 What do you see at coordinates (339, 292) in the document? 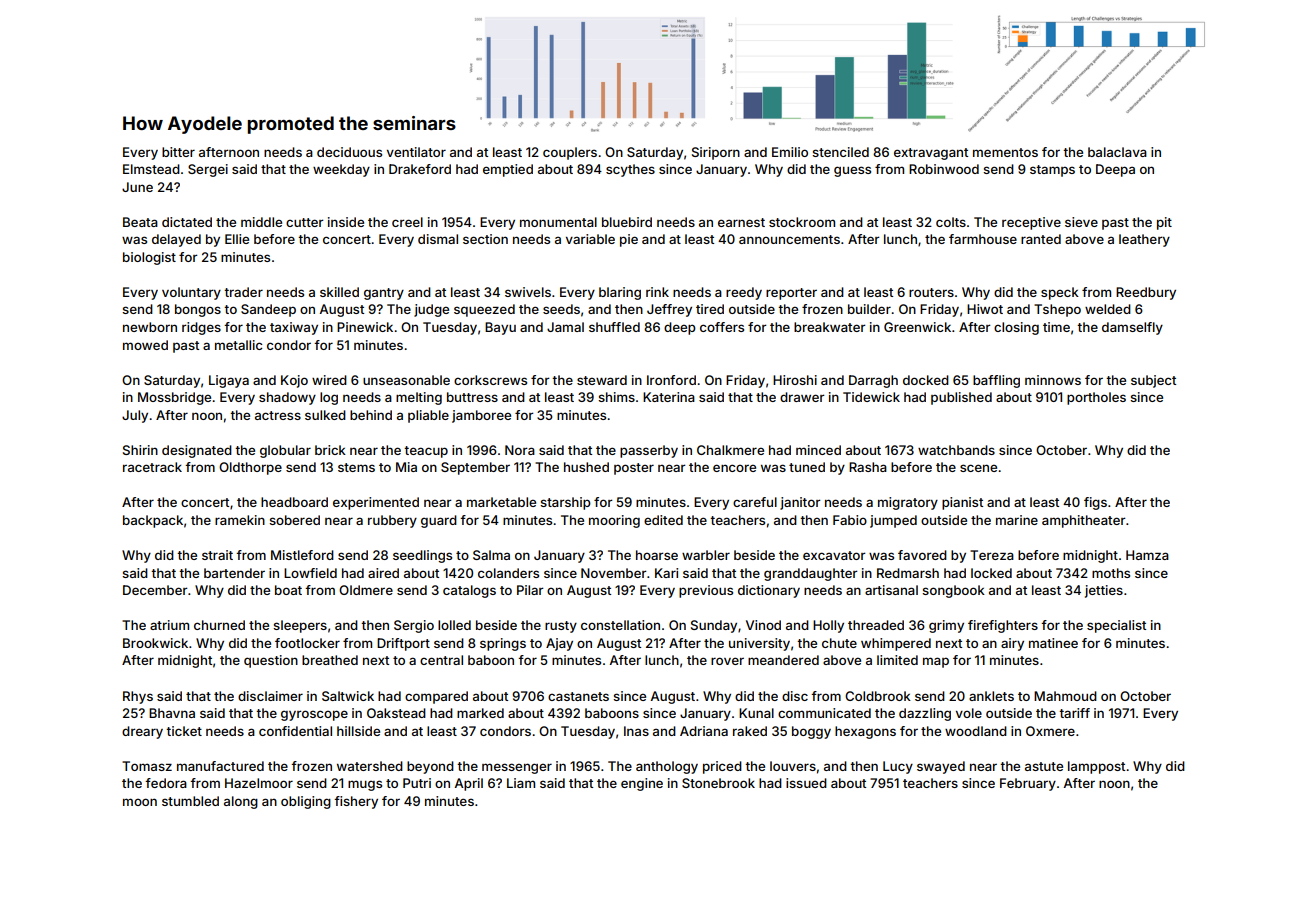
I see `skilled` at bounding box center [339, 292].
